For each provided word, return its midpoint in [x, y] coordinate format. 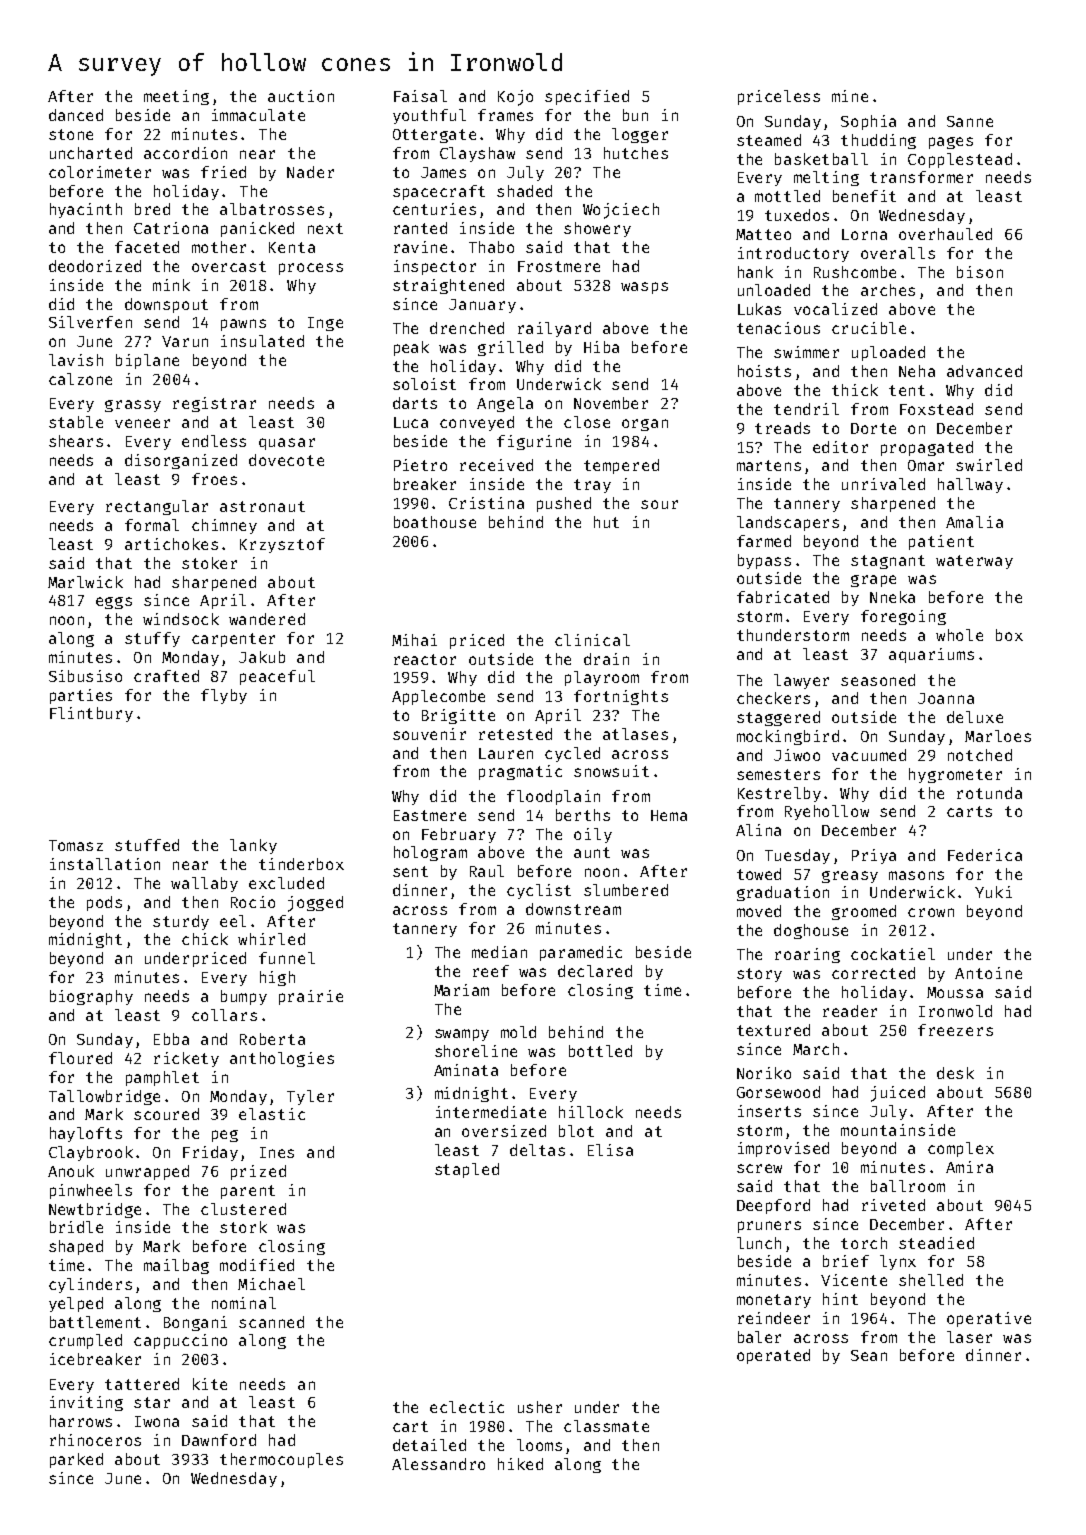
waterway [974, 562]
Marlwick [85, 582]
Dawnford [219, 1440]
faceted [147, 247]
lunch [759, 1243]
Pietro [420, 465]
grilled [510, 348]
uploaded [888, 353]
